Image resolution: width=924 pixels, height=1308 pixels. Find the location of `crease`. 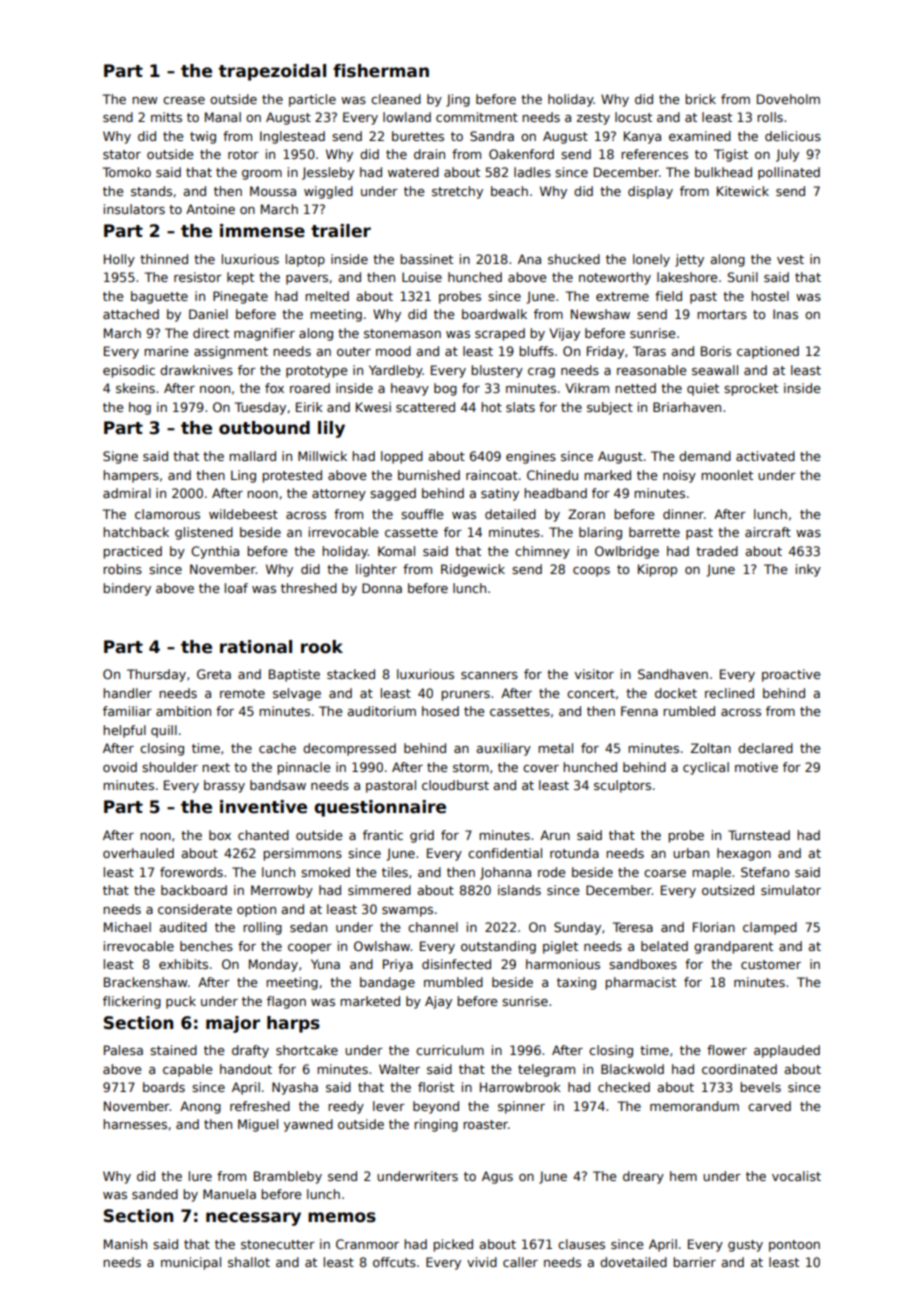

crease is located at coordinates (184, 100).
